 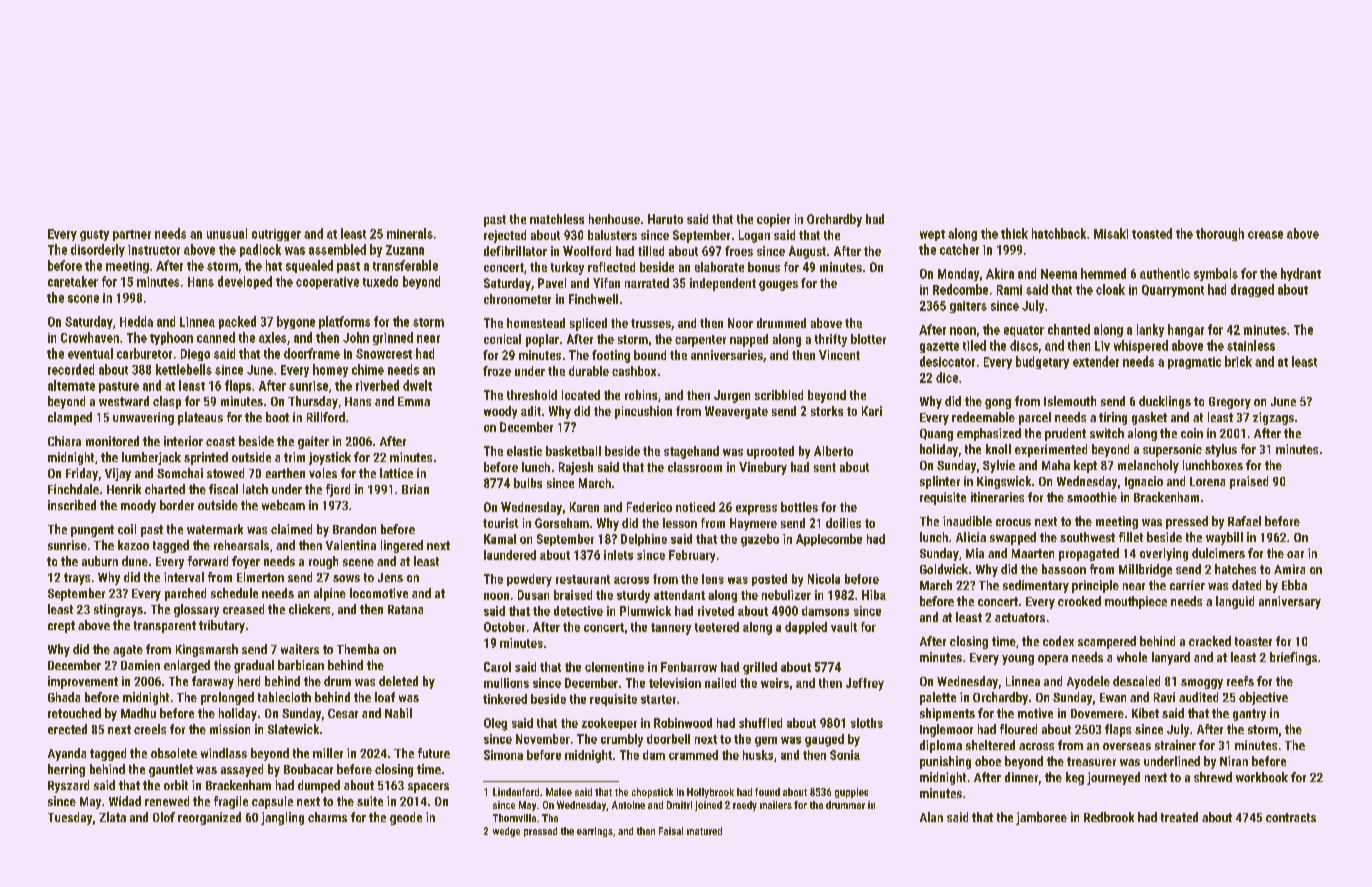 What do you see at coordinates (70, 418) in the screenshot?
I see `clamped` at bounding box center [70, 418].
